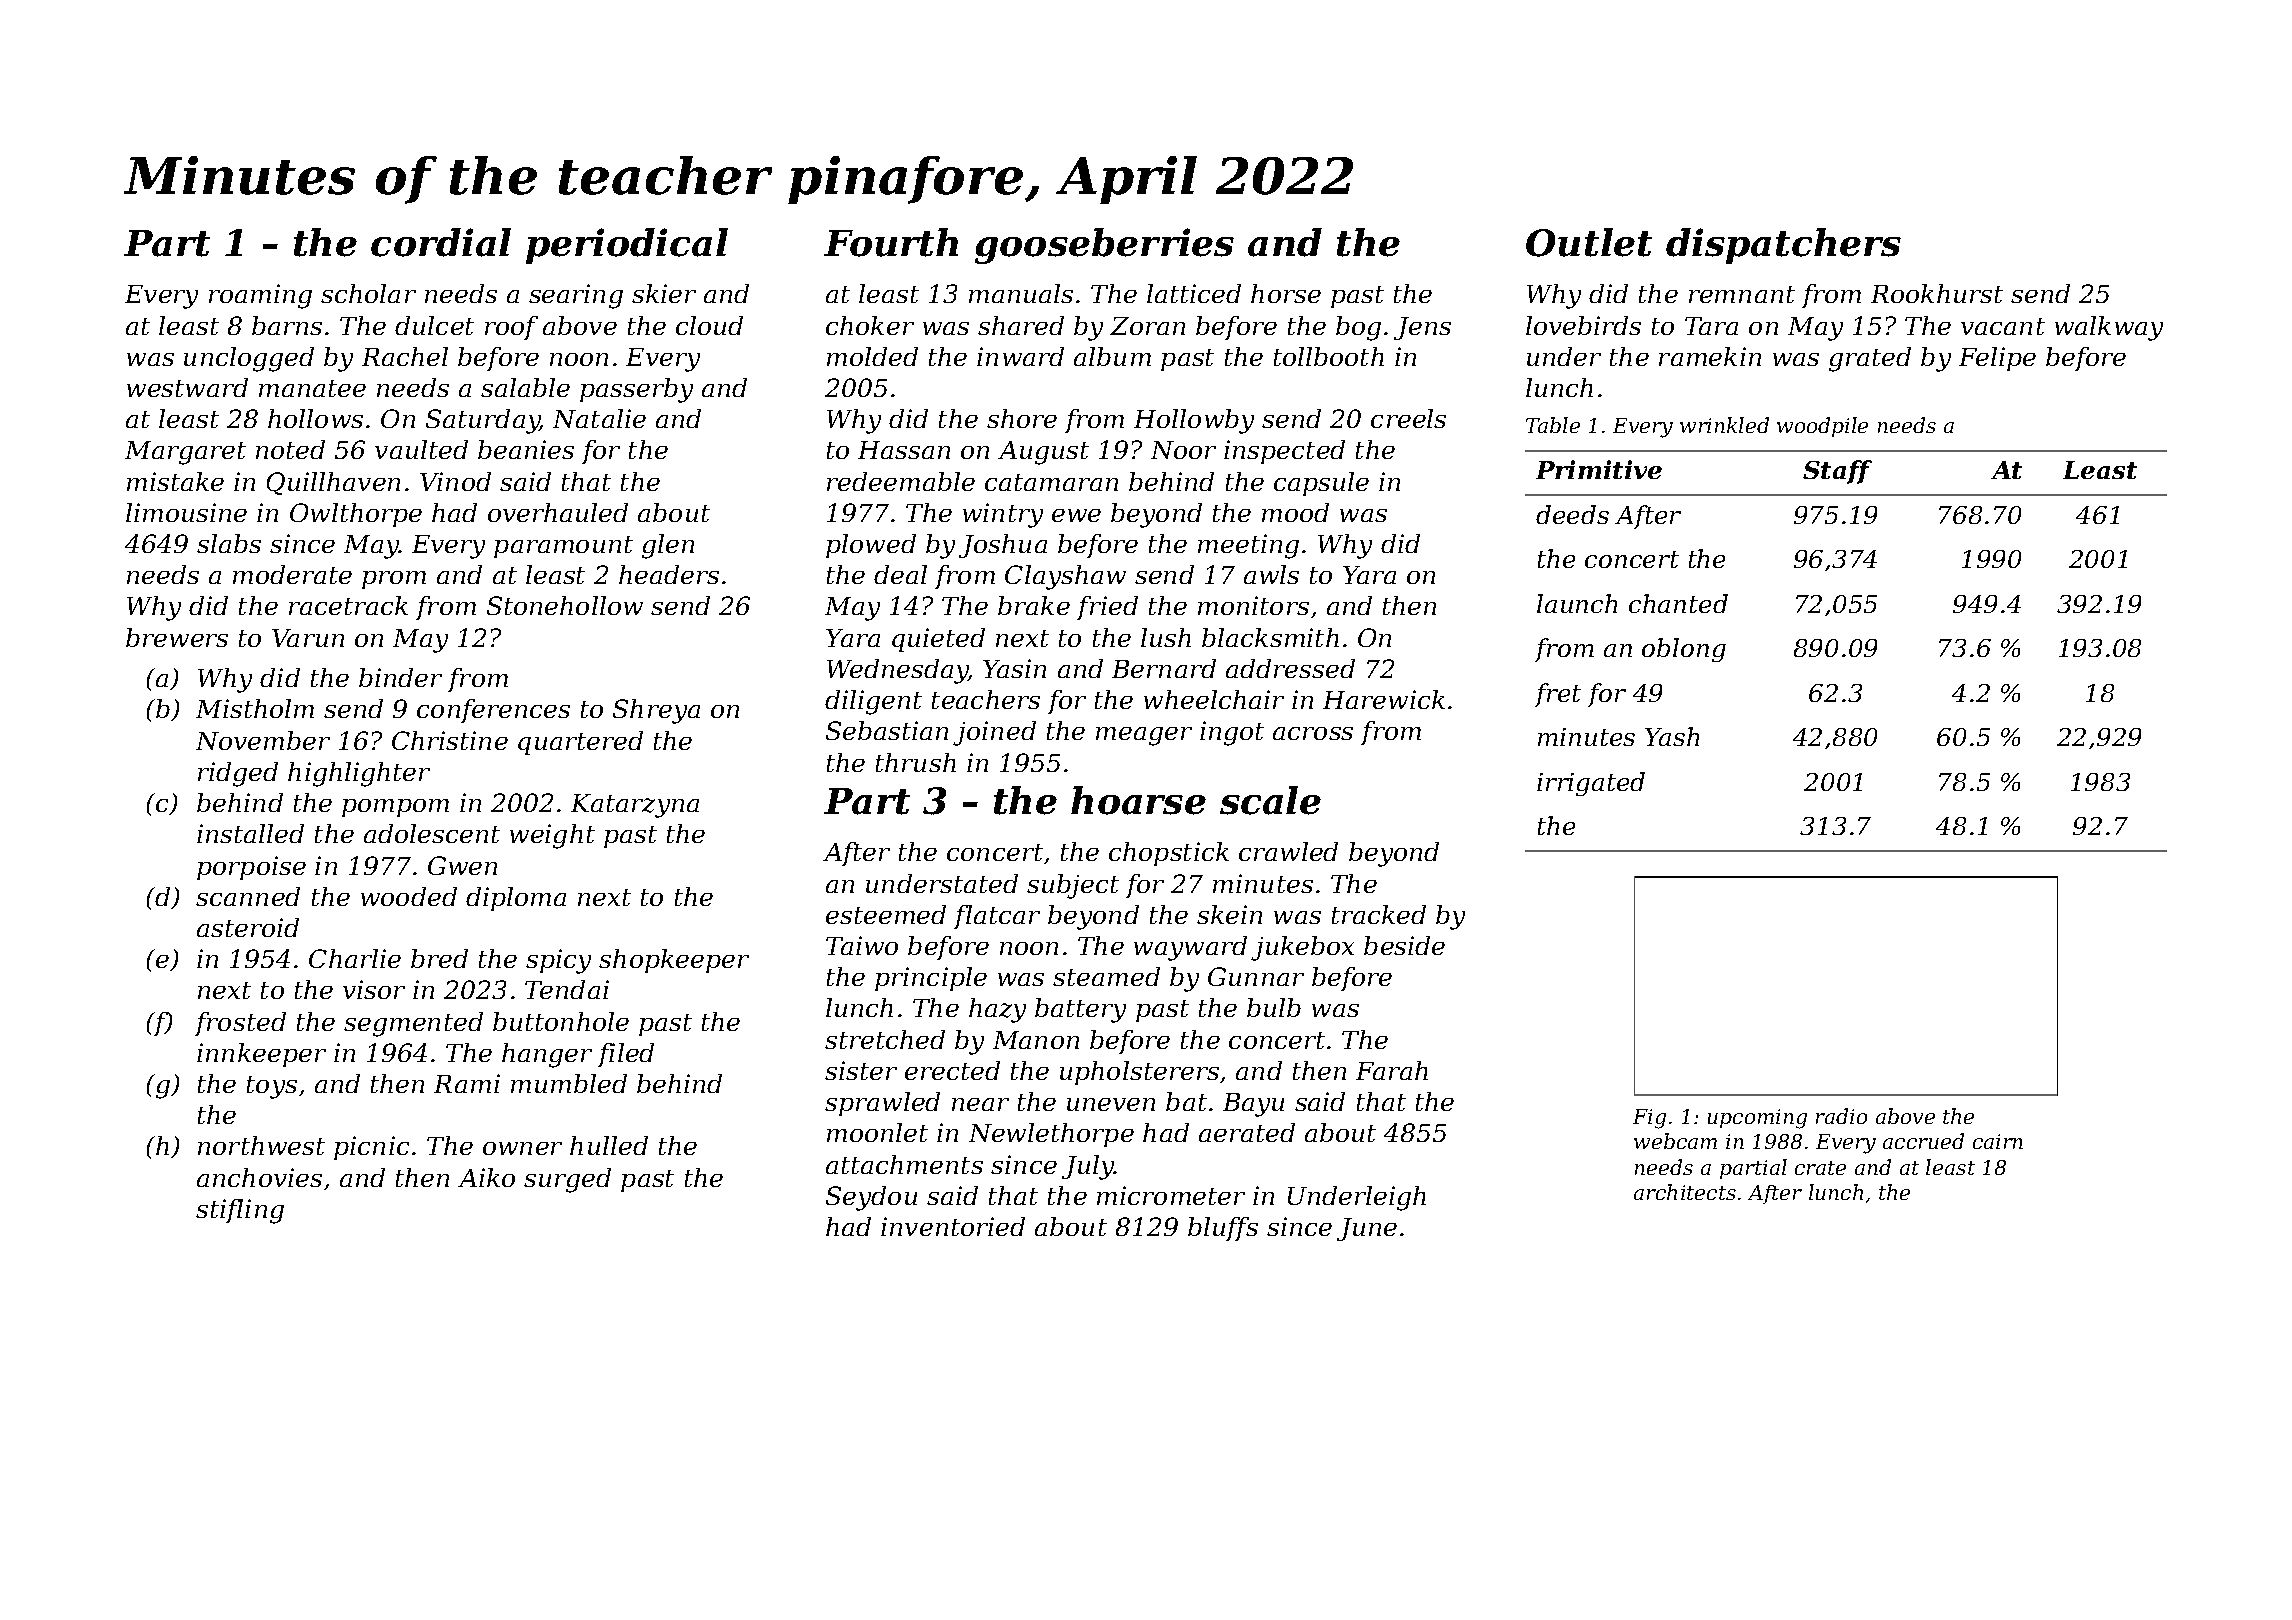 Image resolution: width=2292 pixels, height=1620 pixels. Describe the element at coordinates (1783, 246) in the image. I see `dispatchers` at that location.
